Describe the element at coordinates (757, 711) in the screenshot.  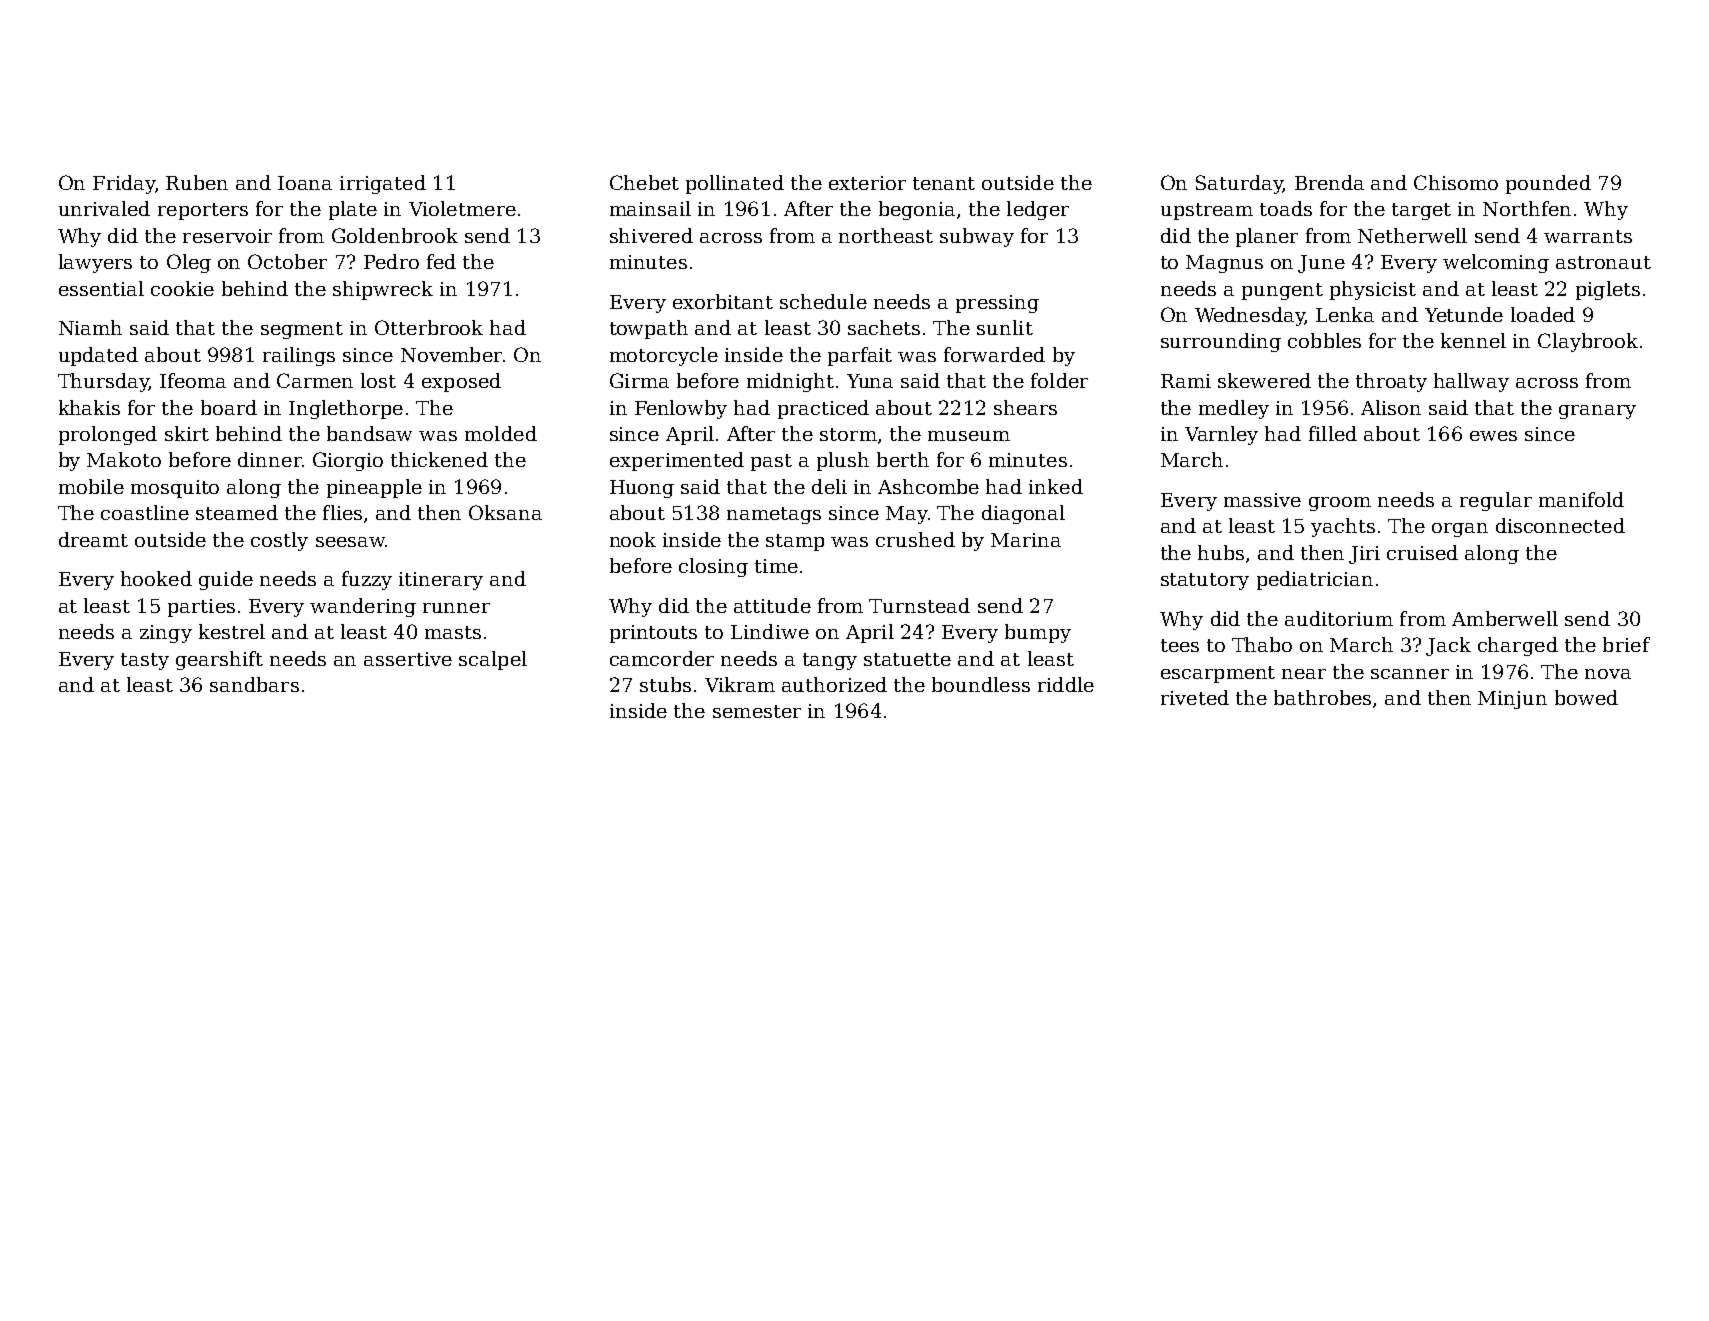
I see `semester` at that location.
